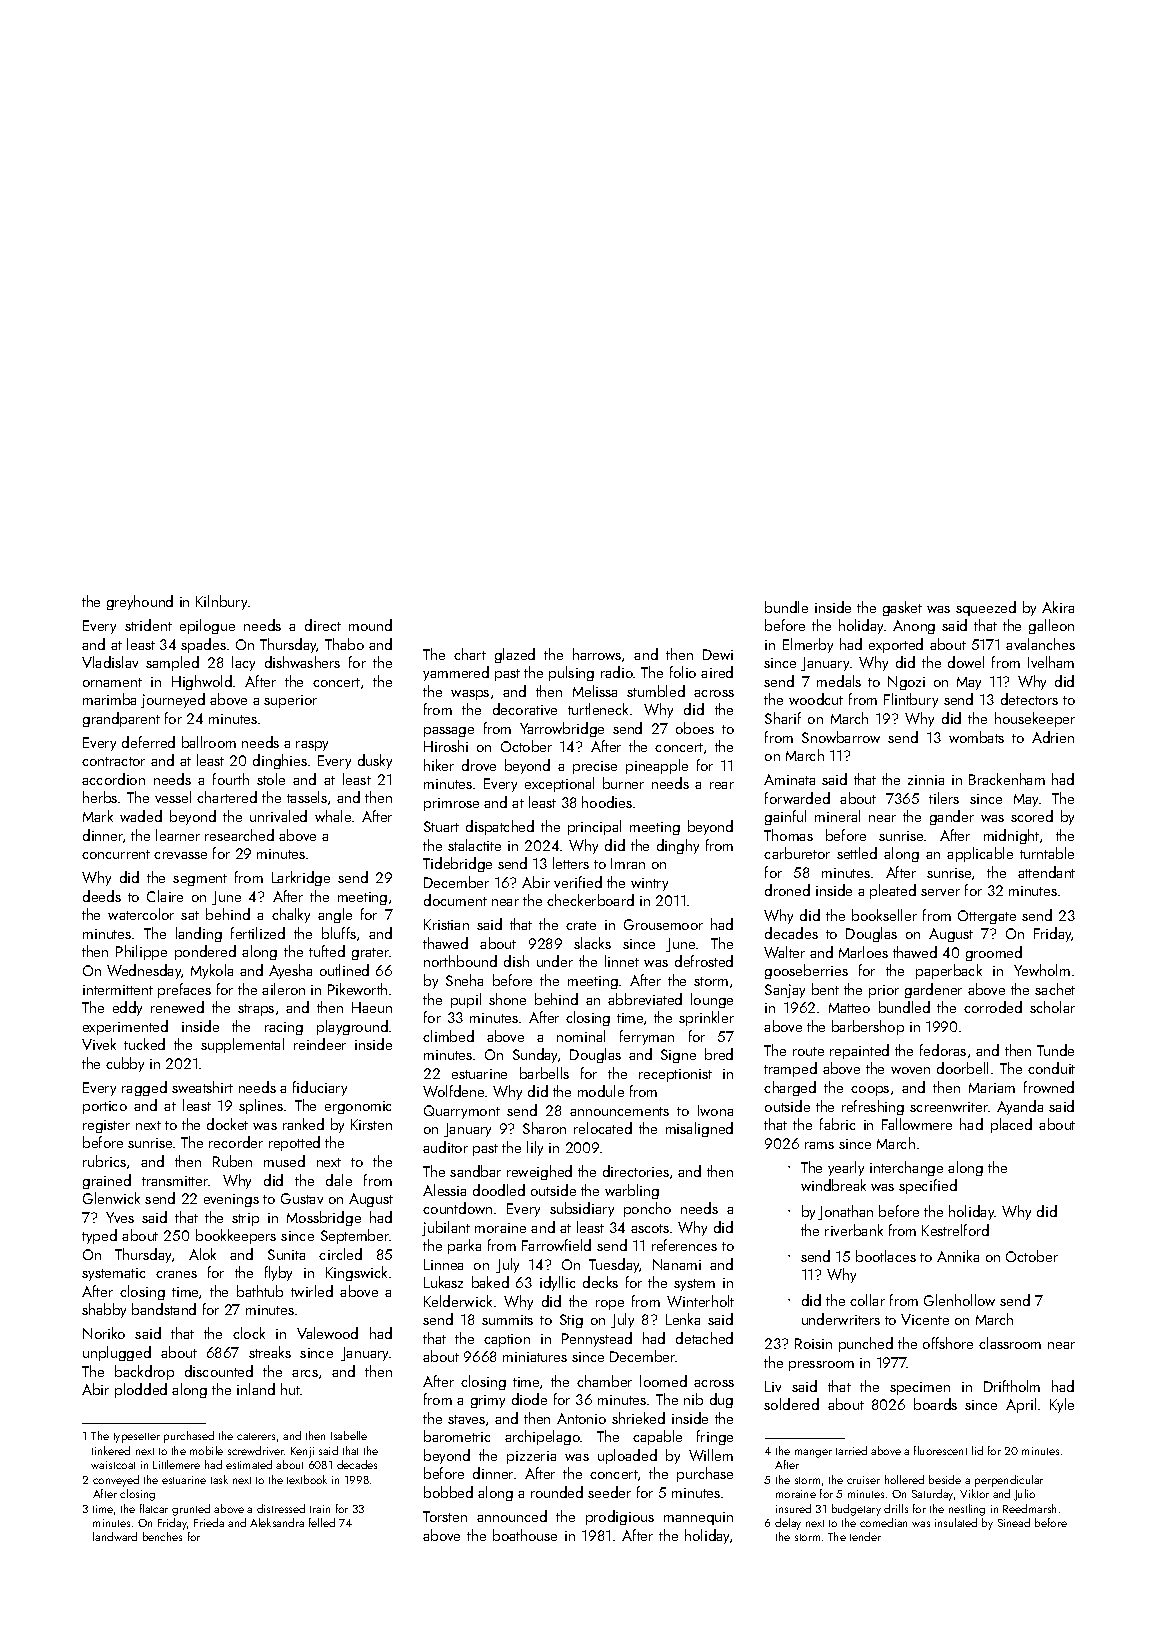 This page has height=1638, width=1158. I want to click on Kilnbury, so click(221, 602).
